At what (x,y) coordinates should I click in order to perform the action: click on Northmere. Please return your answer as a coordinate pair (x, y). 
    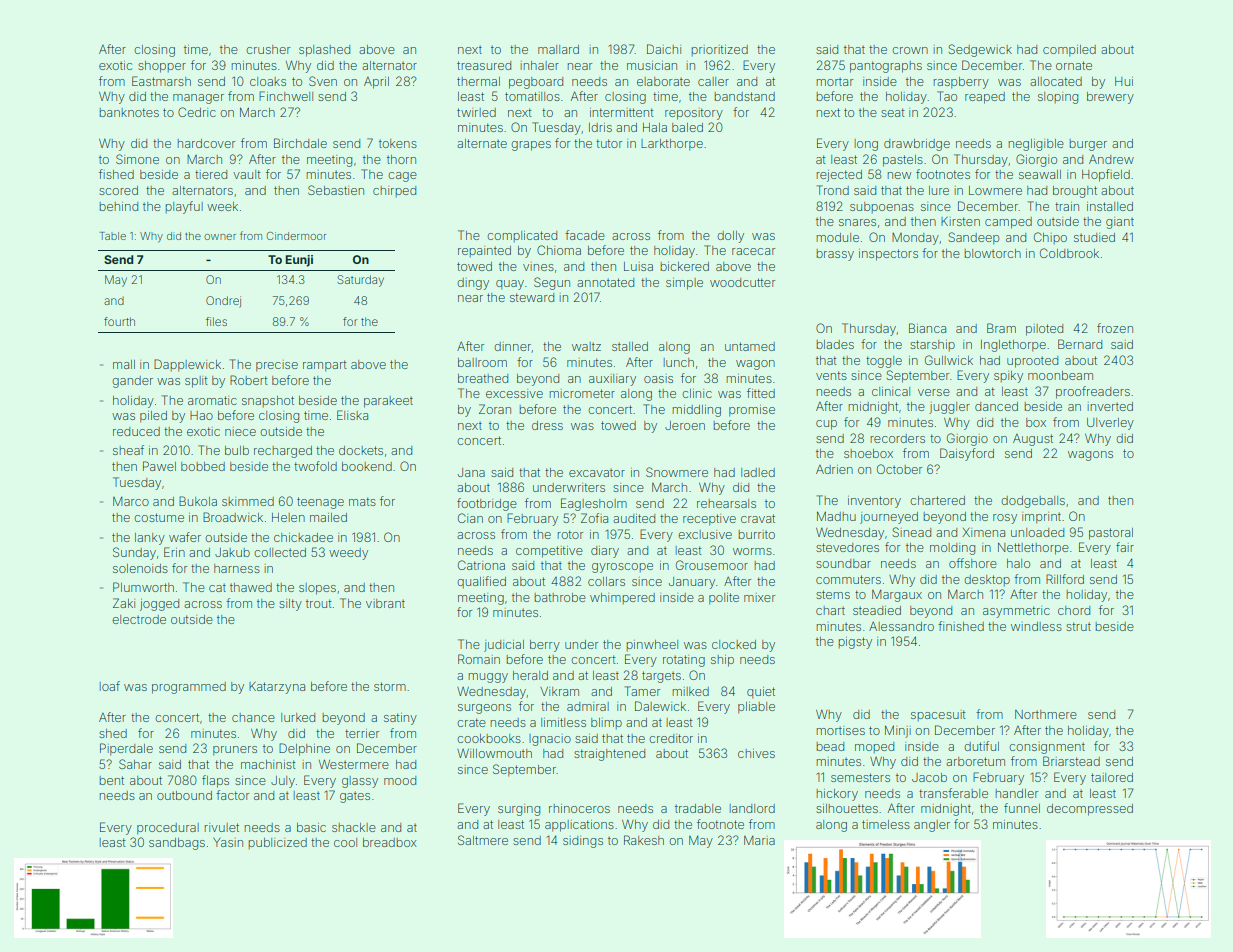
    Looking at the image, I should click on (1046, 714).
